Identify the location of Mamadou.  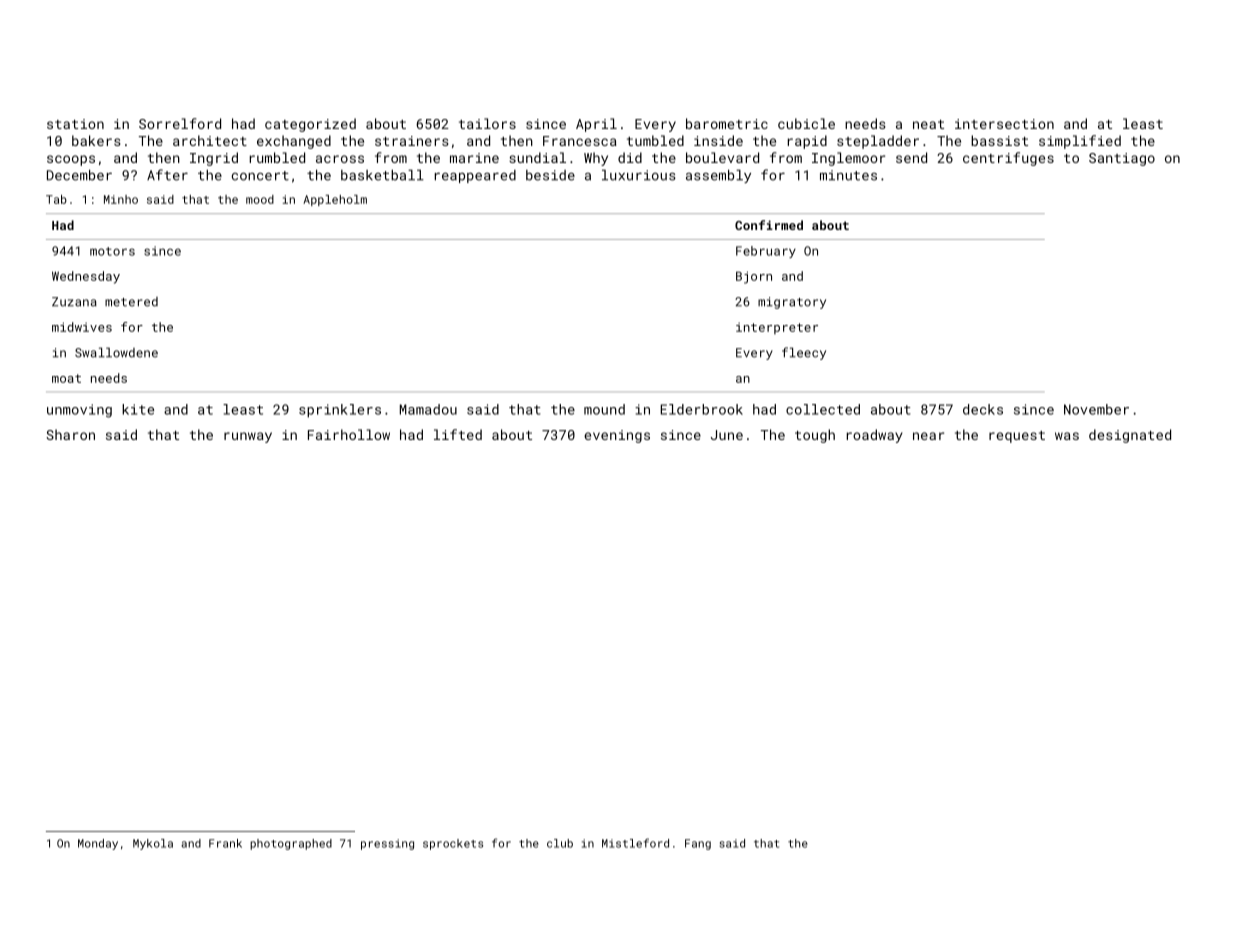
(428, 409).
